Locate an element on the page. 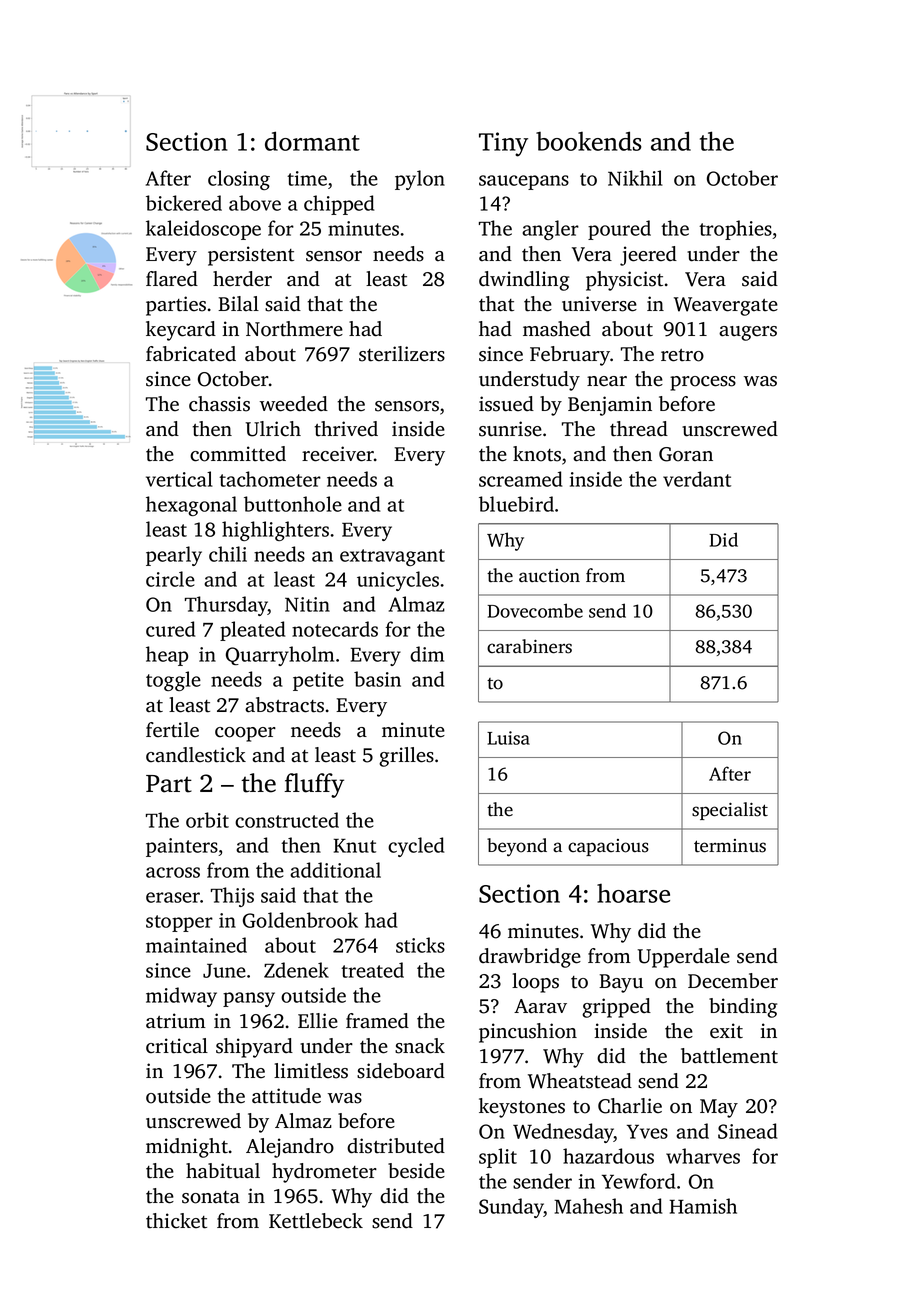 This image has width=924, height=1311. drawbridge is located at coordinates (530, 958).
